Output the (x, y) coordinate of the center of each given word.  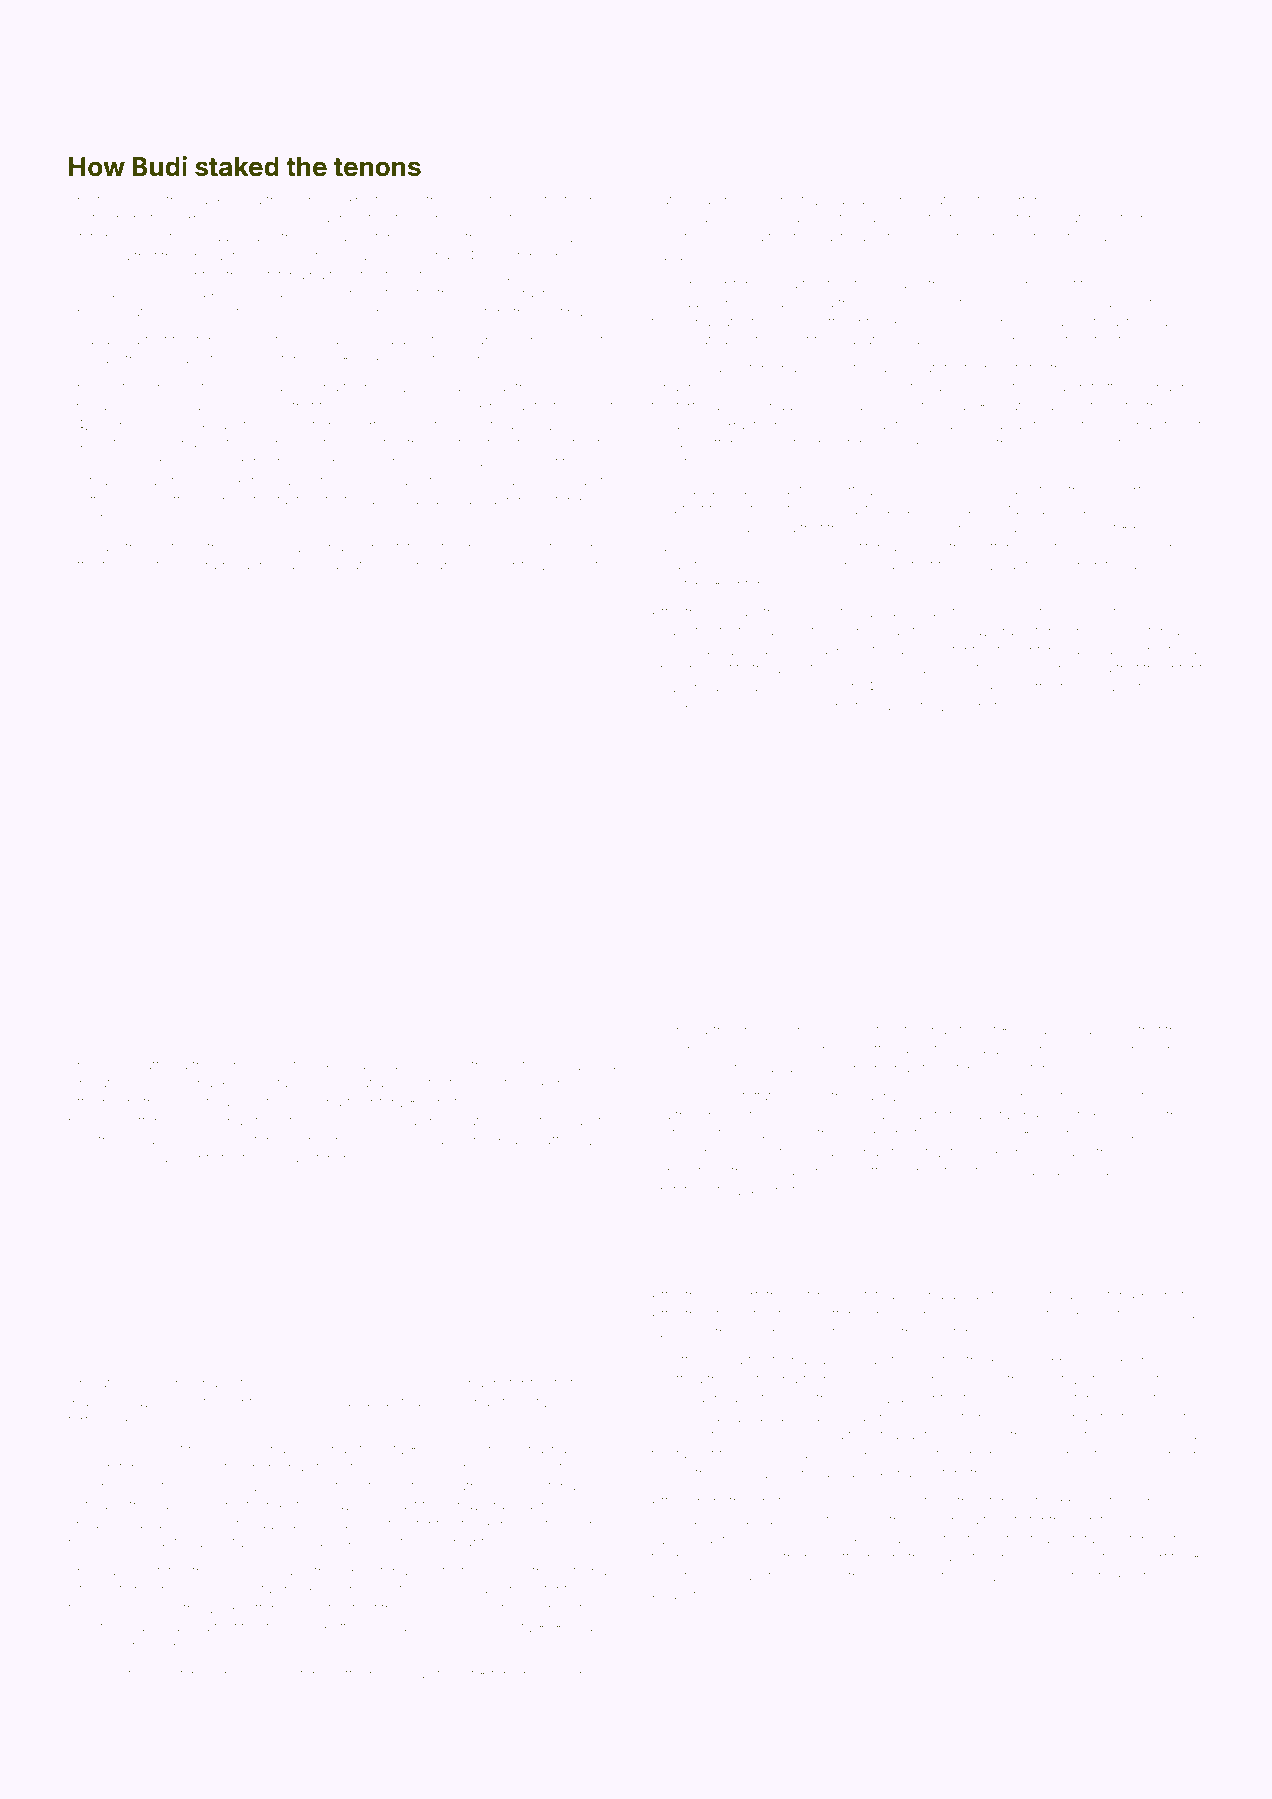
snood (363, 407)
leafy (124, 1675)
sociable (95, 1158)
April (1003, 688)
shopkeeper (689, 707)
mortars (1021, 200)
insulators (511, 256)
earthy (712, 1031)
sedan (529, 1505)
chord (198, 565)
